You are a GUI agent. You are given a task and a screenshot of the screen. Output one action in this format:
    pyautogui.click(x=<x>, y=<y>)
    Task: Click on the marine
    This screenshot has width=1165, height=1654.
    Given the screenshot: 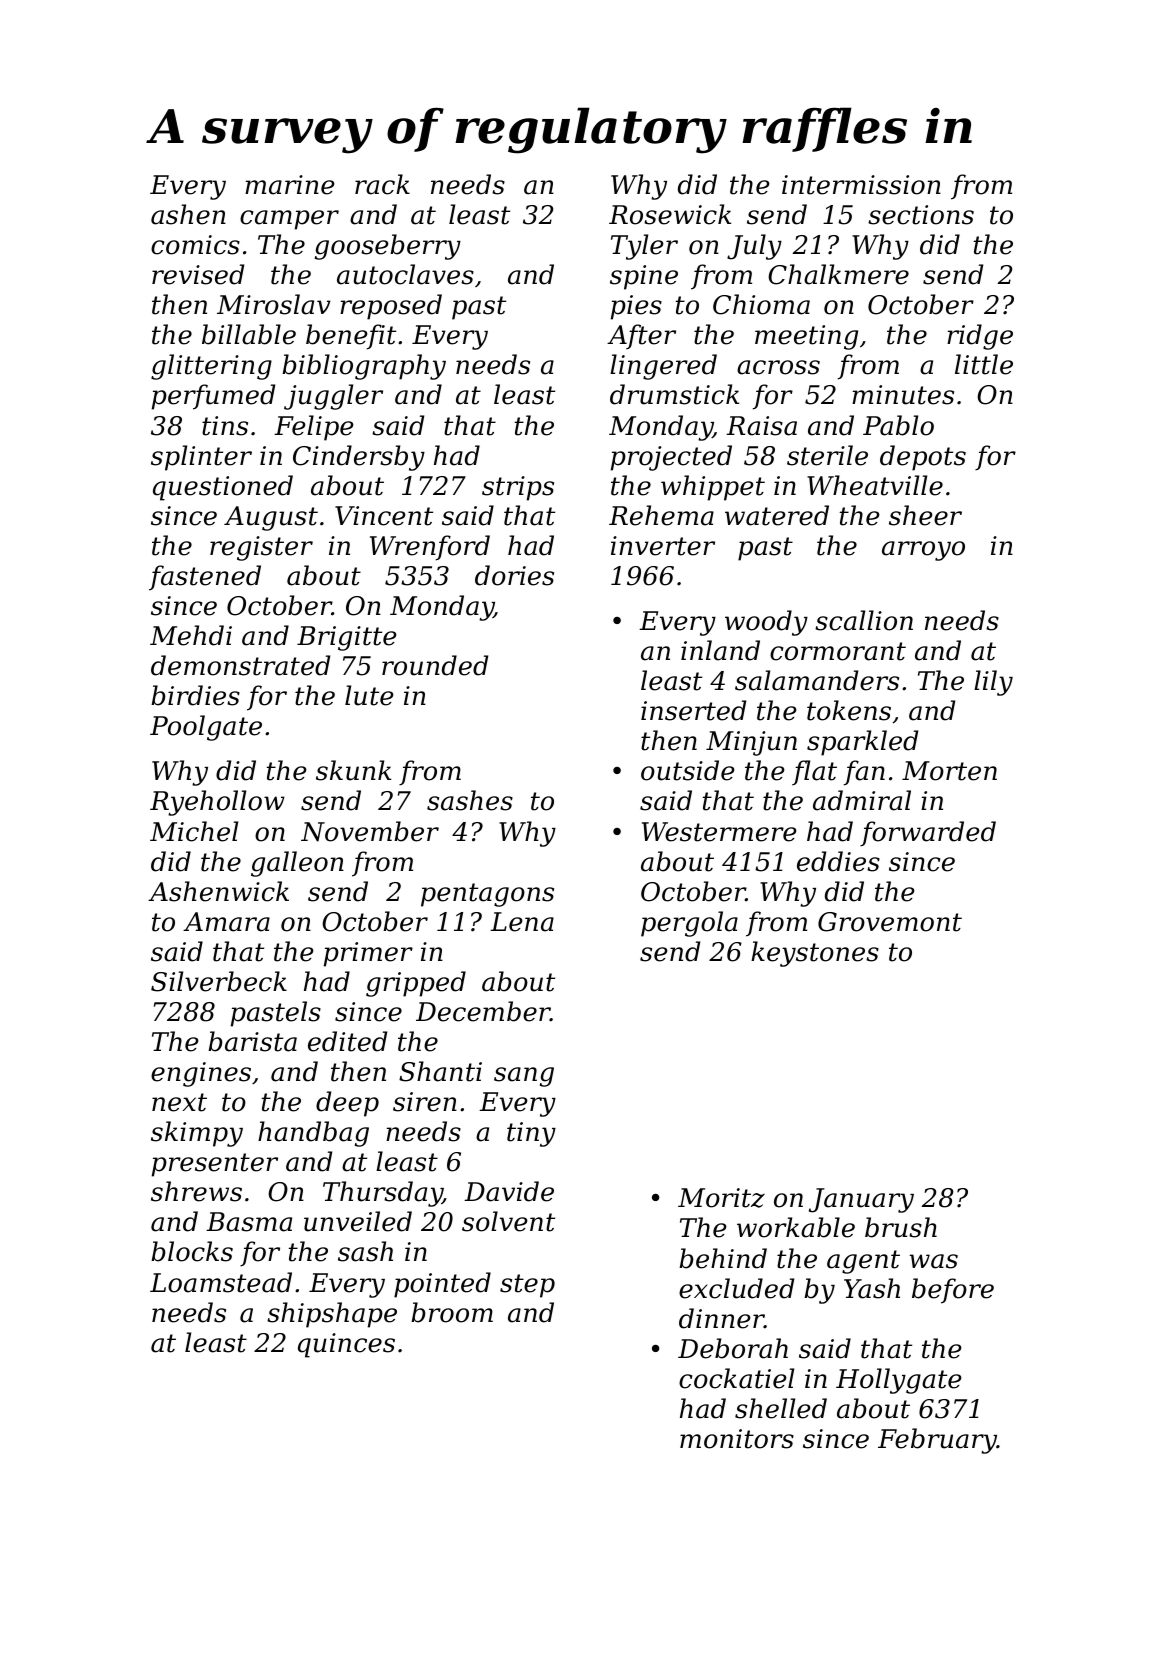 What is the action you would take?
    pyautogui.click(x=290, y=185)
